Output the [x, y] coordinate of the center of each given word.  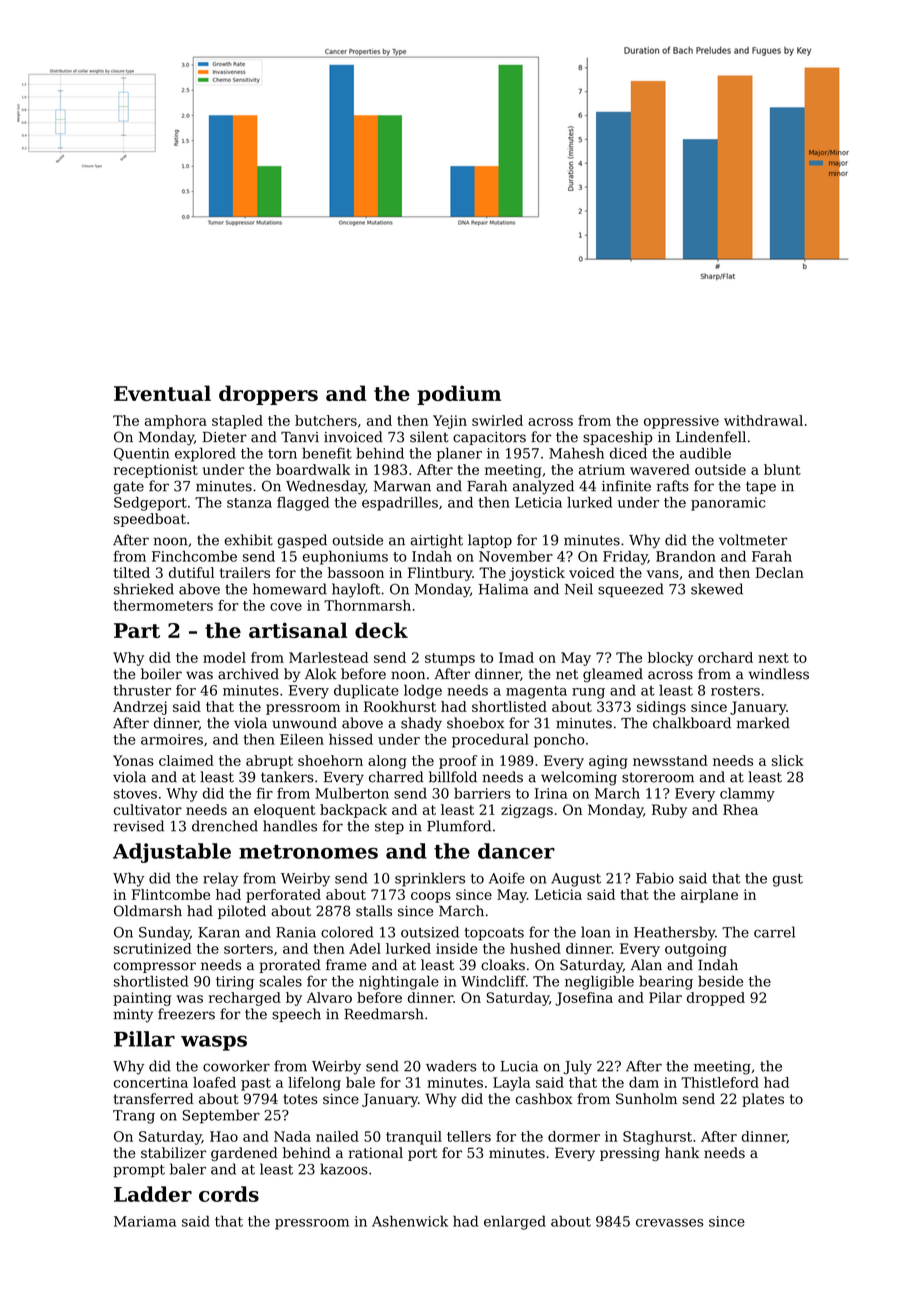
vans [663, 574]
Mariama [145, 1221]
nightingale [399, 982]
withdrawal [763, 420]
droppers [268, 395]
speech [296, 1015]
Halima [504, 589]
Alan [646, 965]
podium [459, 395]
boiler [161, 674]
